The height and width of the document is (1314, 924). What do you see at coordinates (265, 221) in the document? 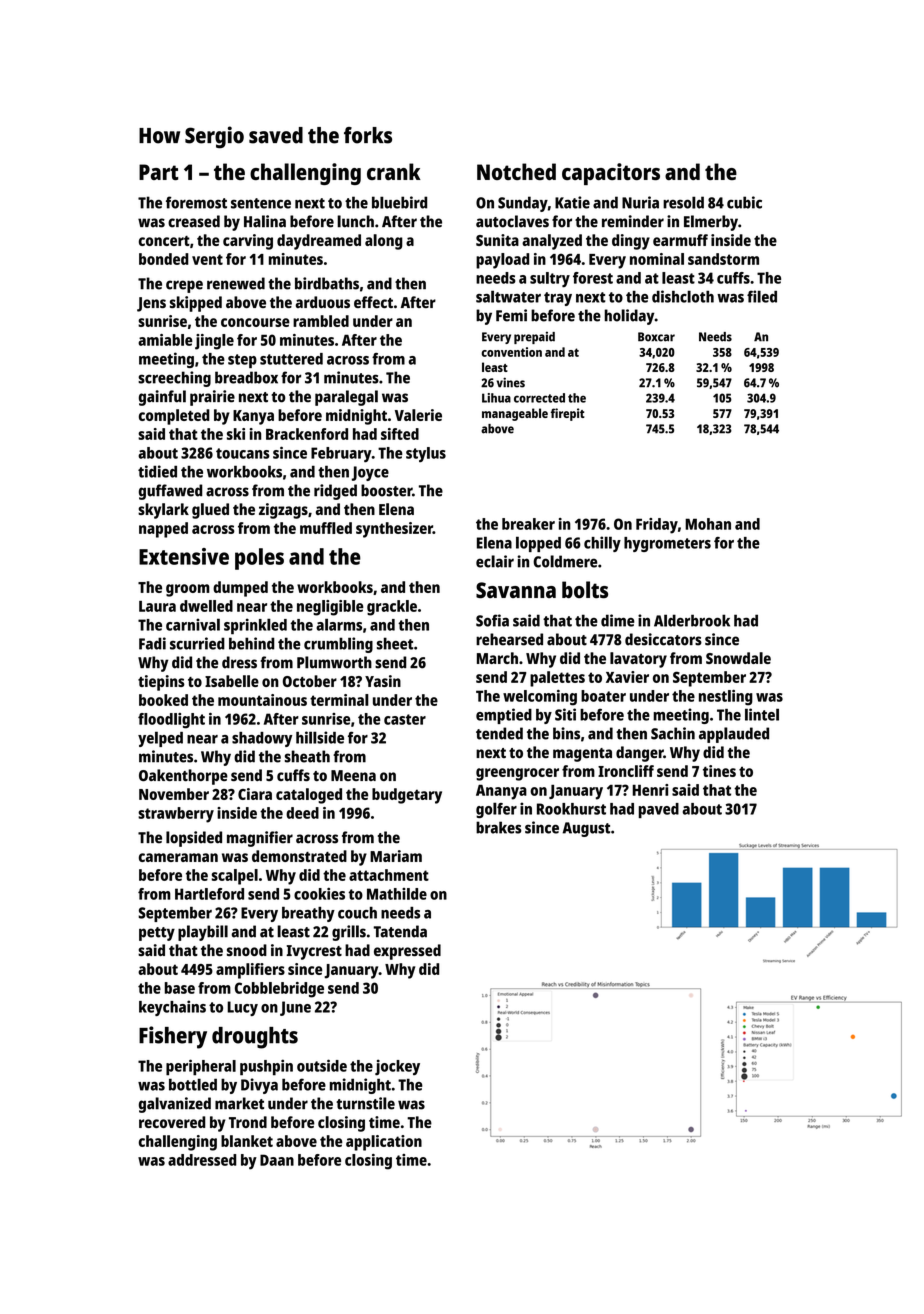
I see `Halina` at bounding box center [265, 221].
